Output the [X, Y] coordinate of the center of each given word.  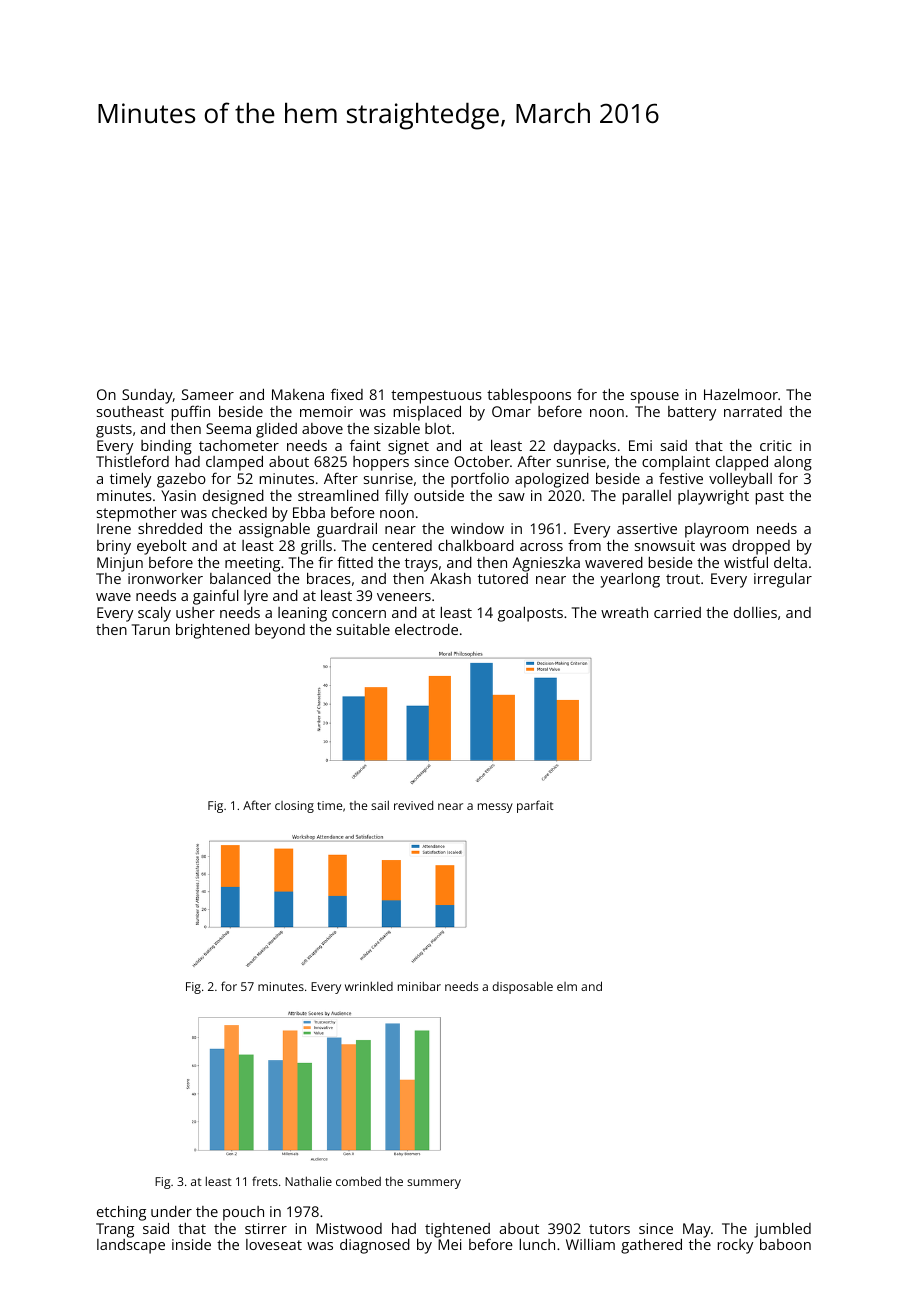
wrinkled [369, 986]
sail [380, 805]
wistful [746, 562]
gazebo [181, 480]
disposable [522, 987]
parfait [535, 806]
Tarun [151, 629]
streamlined [338, 495]
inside [191, 1244]
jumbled [782, 1230]
